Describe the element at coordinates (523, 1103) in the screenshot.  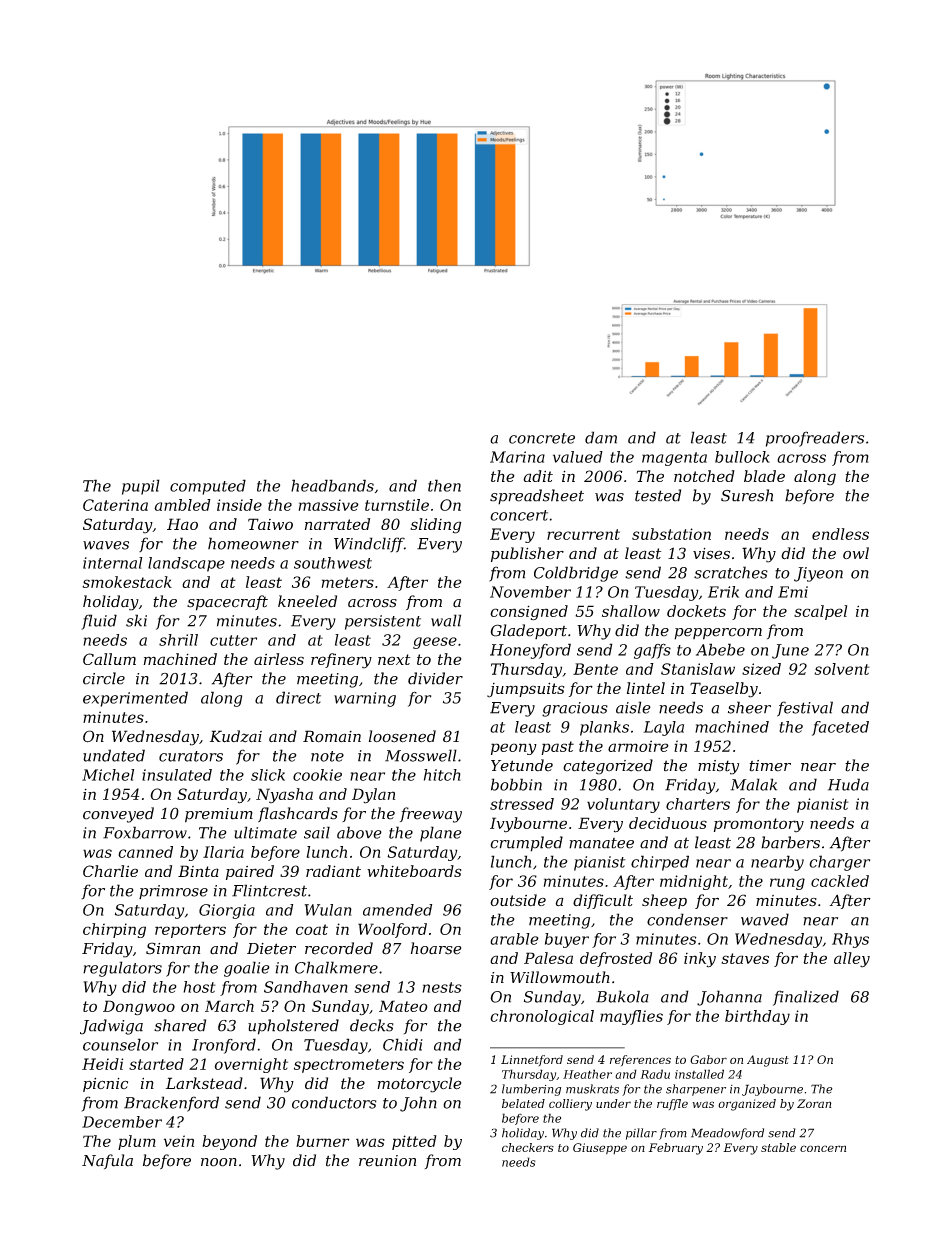
I see `belated` at that location.
